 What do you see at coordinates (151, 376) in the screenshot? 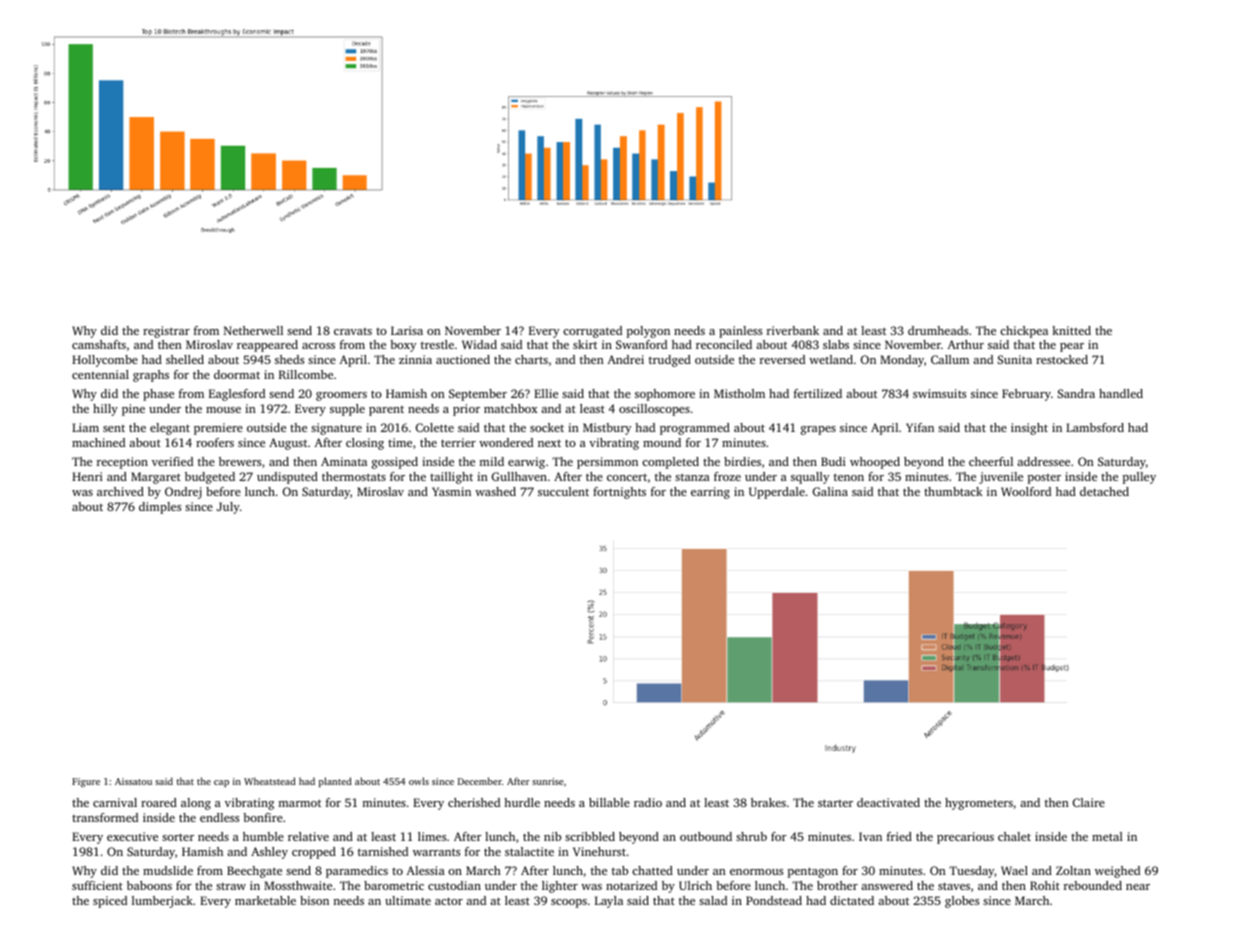
I see `graphs` at bounding box center [151, 376].
